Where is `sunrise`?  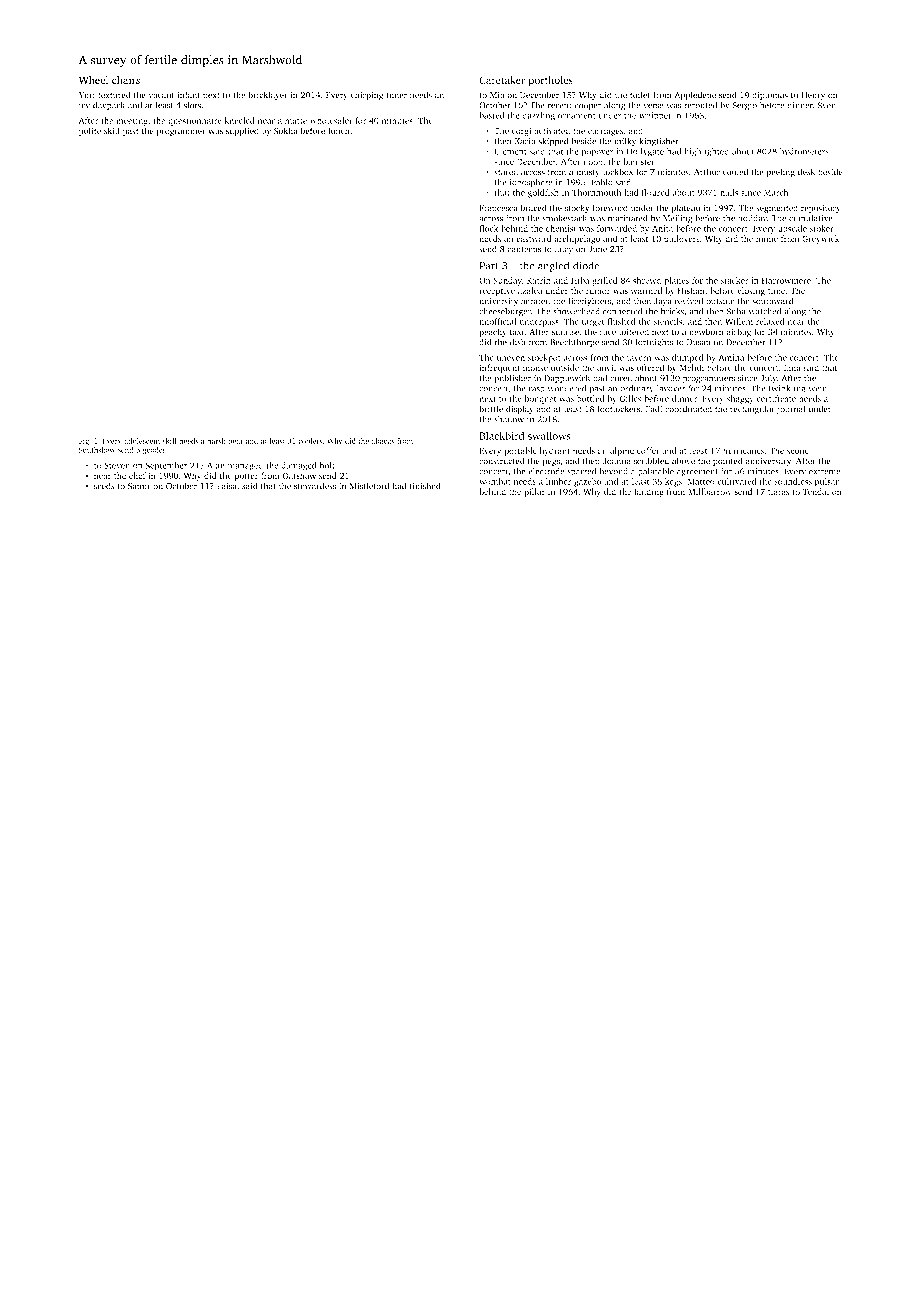 sunrise is located at coordinates (565, 332).
